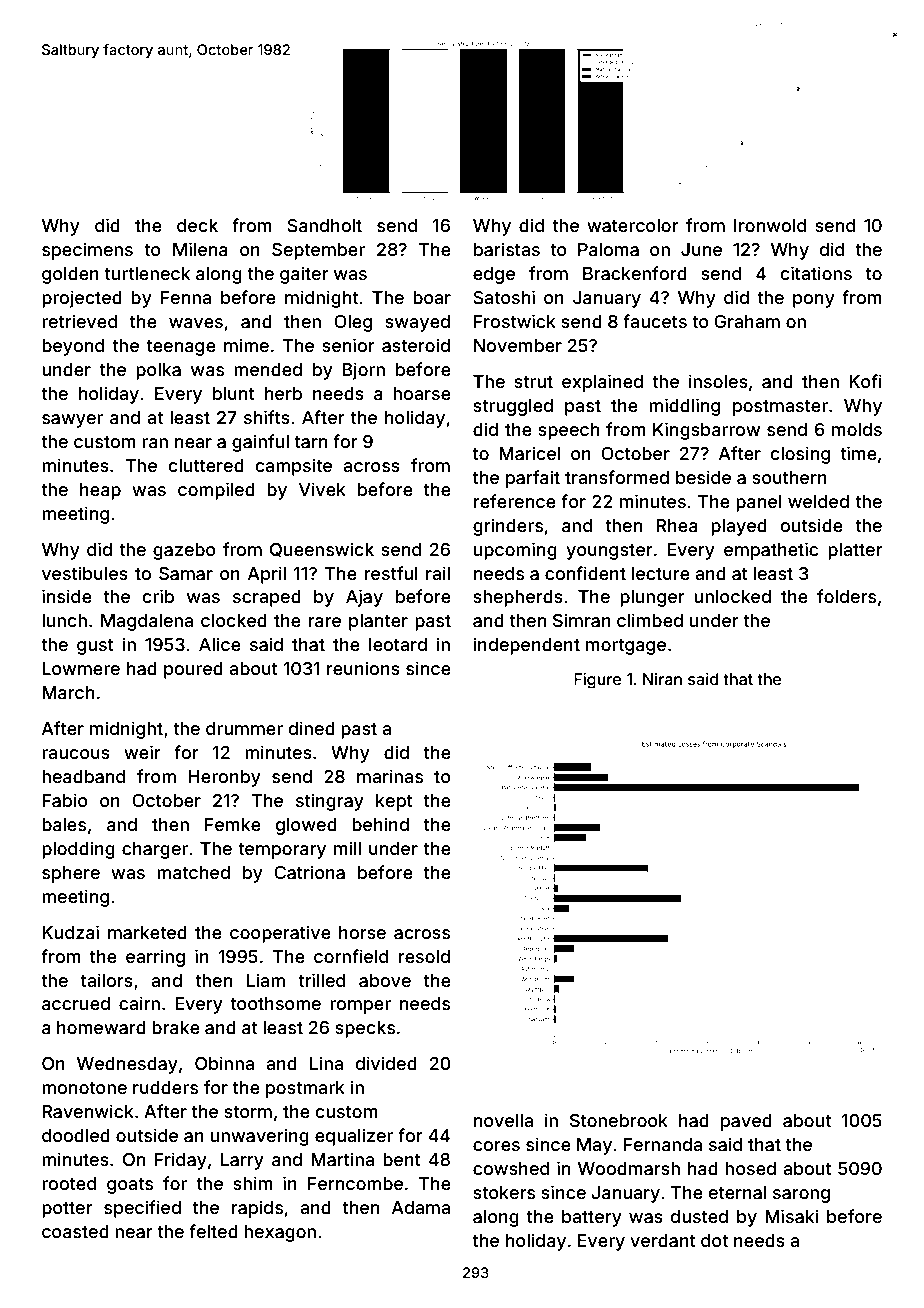 Image resolution: width=924 pixels, height=1308 pixels. I want to click on strut, so click(533, 382).
